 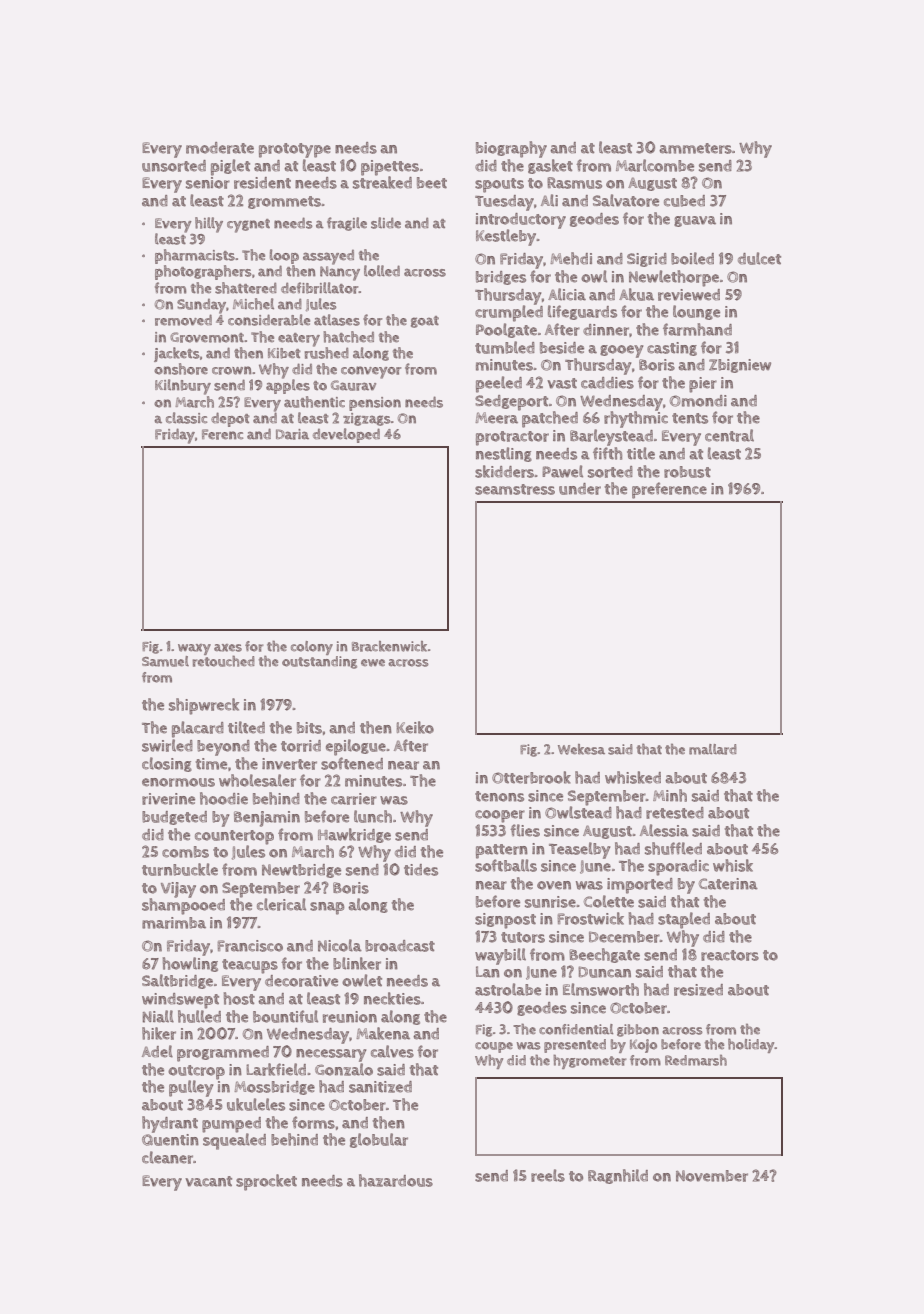 What do you see at coordinates (165, 661) in the screenshot?
I see `Samuel` at bounding box center [165, 661].
